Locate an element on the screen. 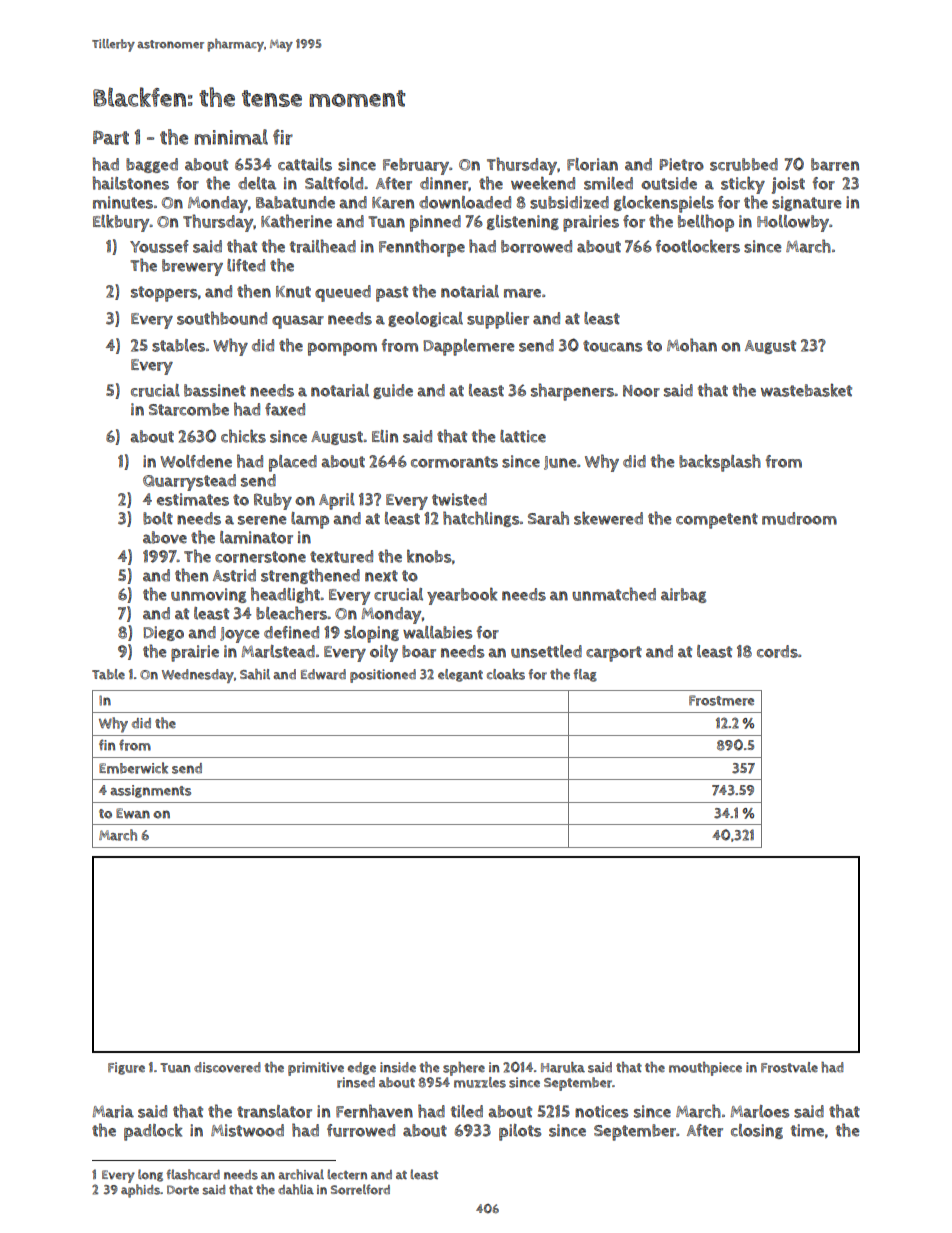  positioned is located at coordinates (383, 676).
